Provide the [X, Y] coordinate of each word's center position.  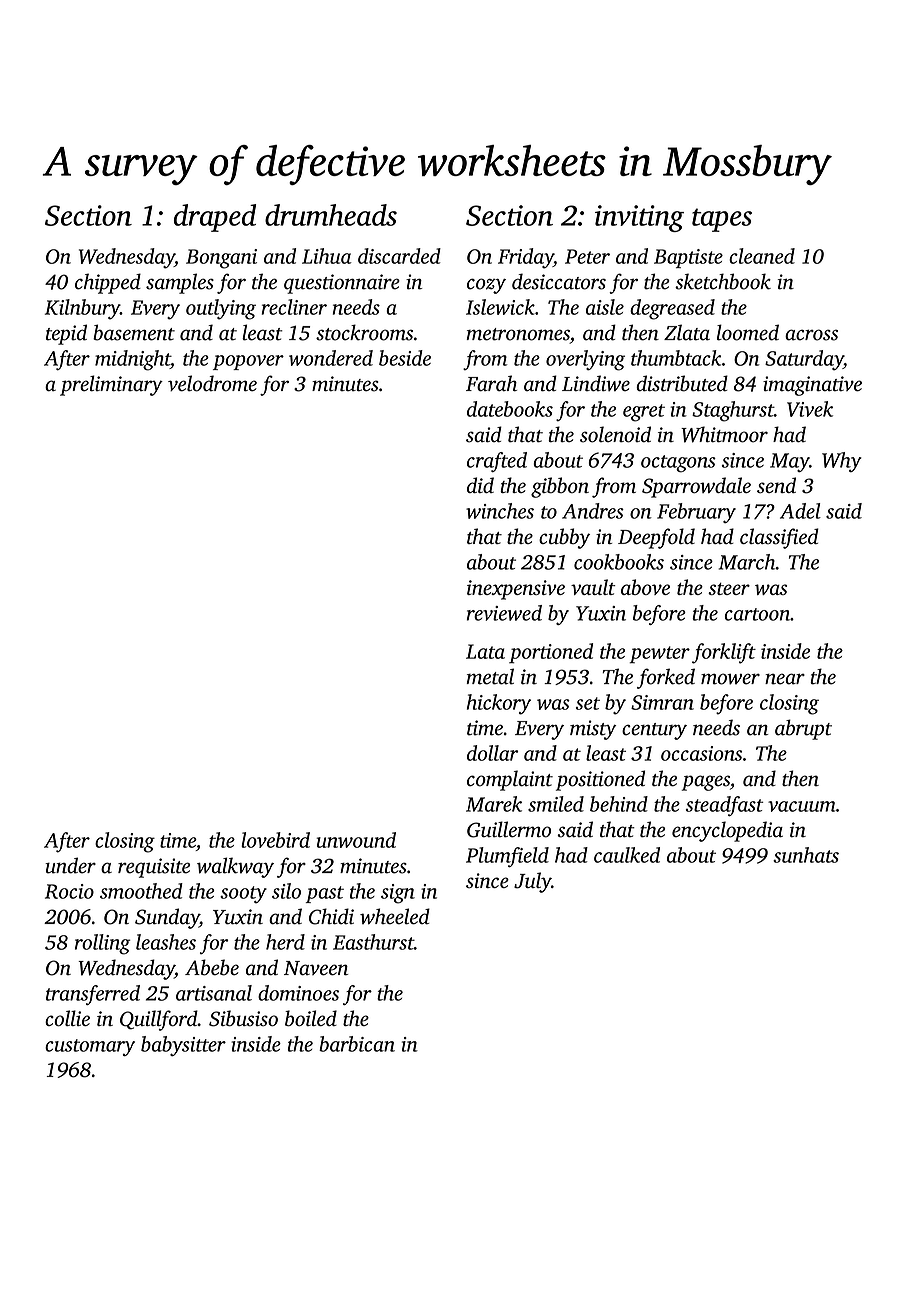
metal [490, 676]
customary [90, 1047]
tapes [722, 220]
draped [215, 218]
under [70, 865]
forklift [724, 653]
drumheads [331, 215]
